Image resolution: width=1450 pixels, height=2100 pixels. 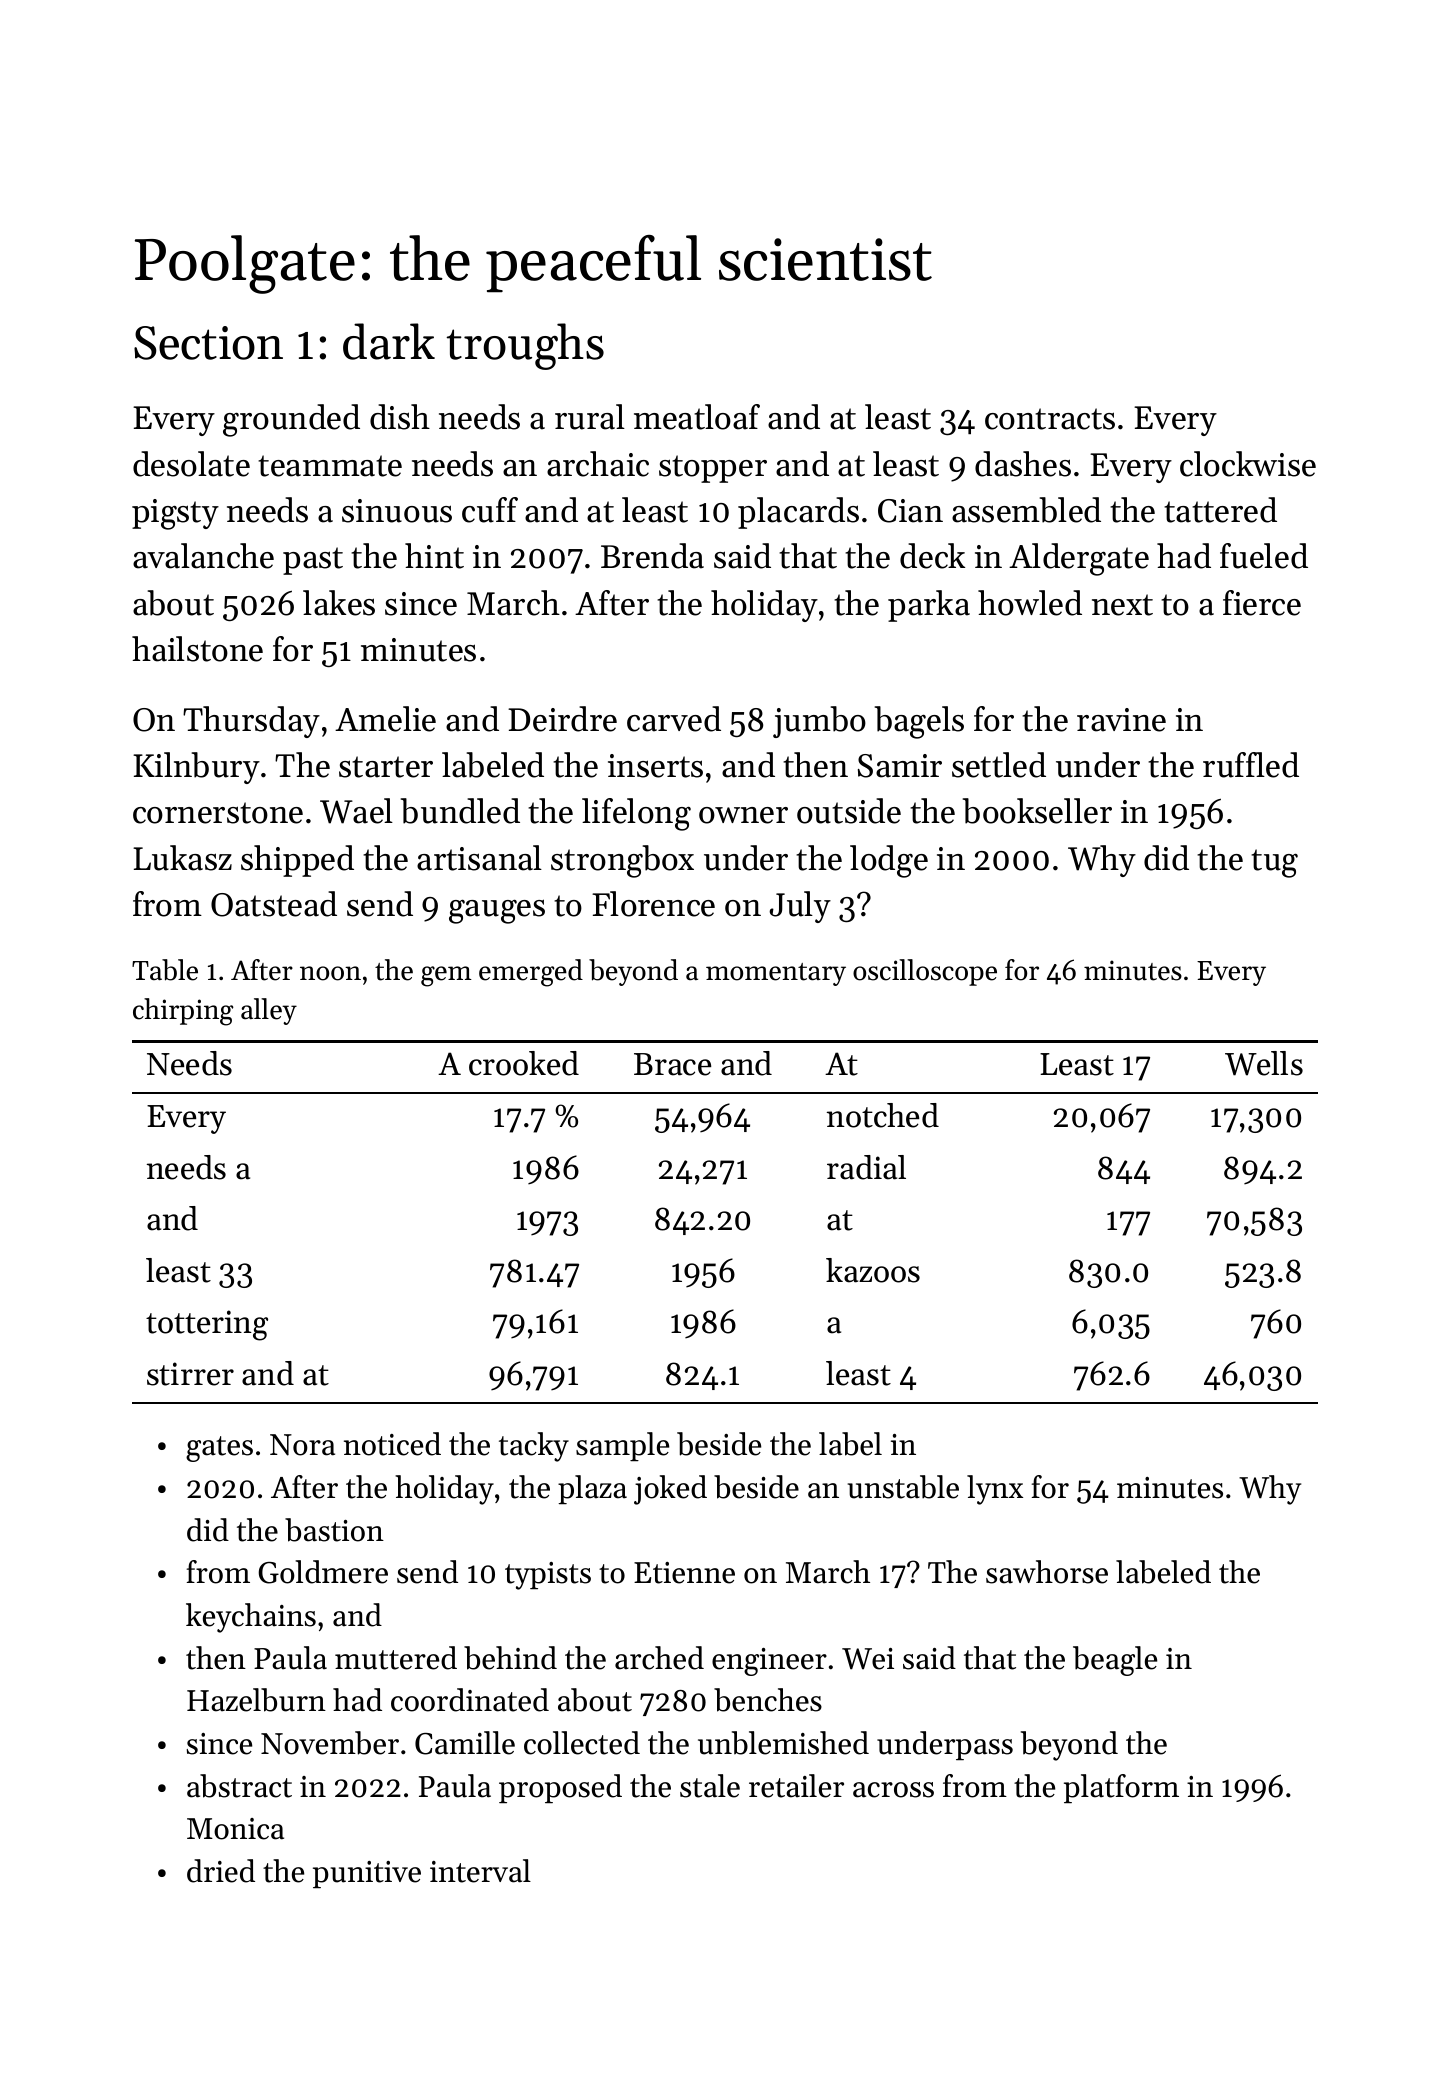 I want to click on interval, so click(x=480, y=1871).
